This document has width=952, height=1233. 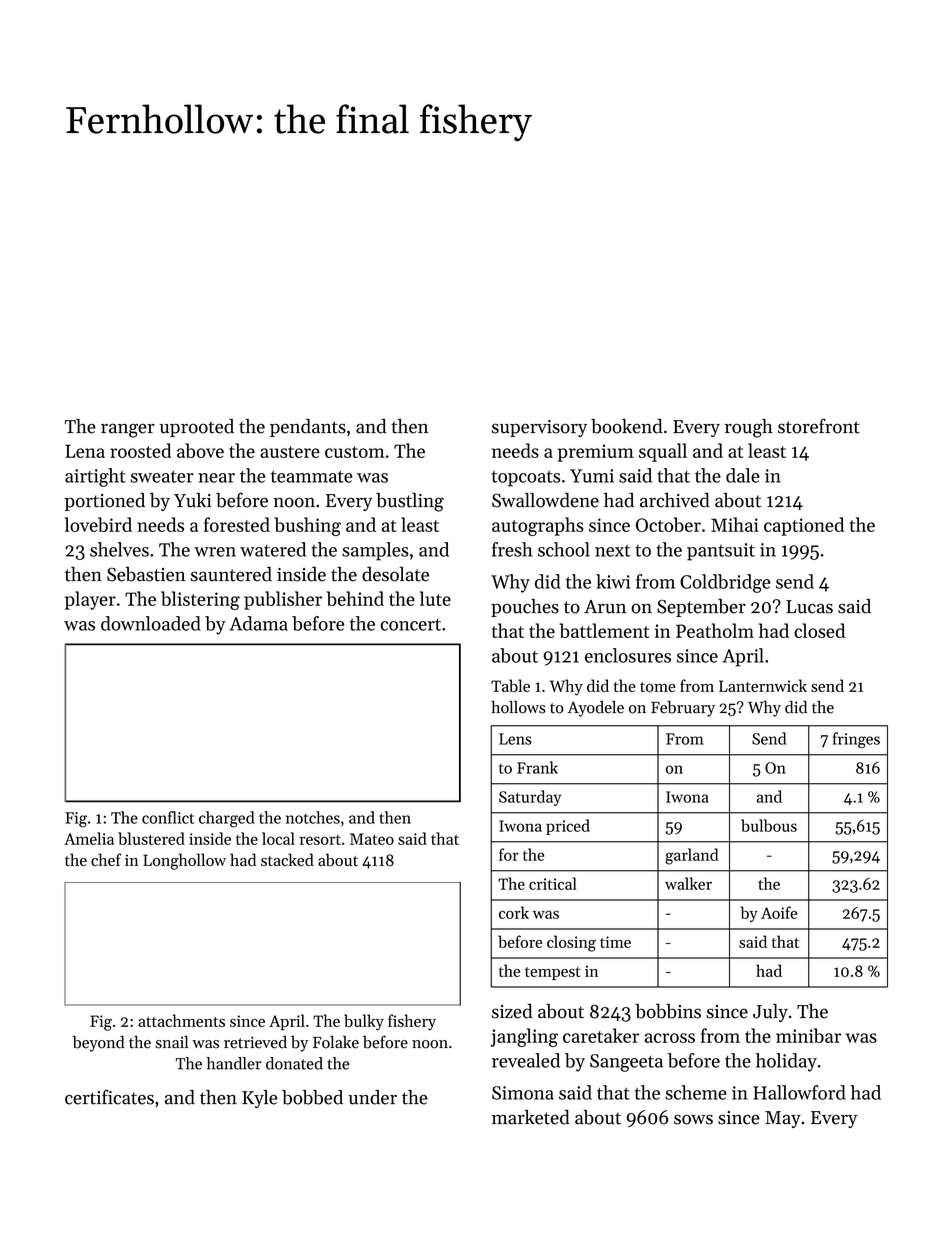 I want to click on Table, so click(x=510, y=685).
